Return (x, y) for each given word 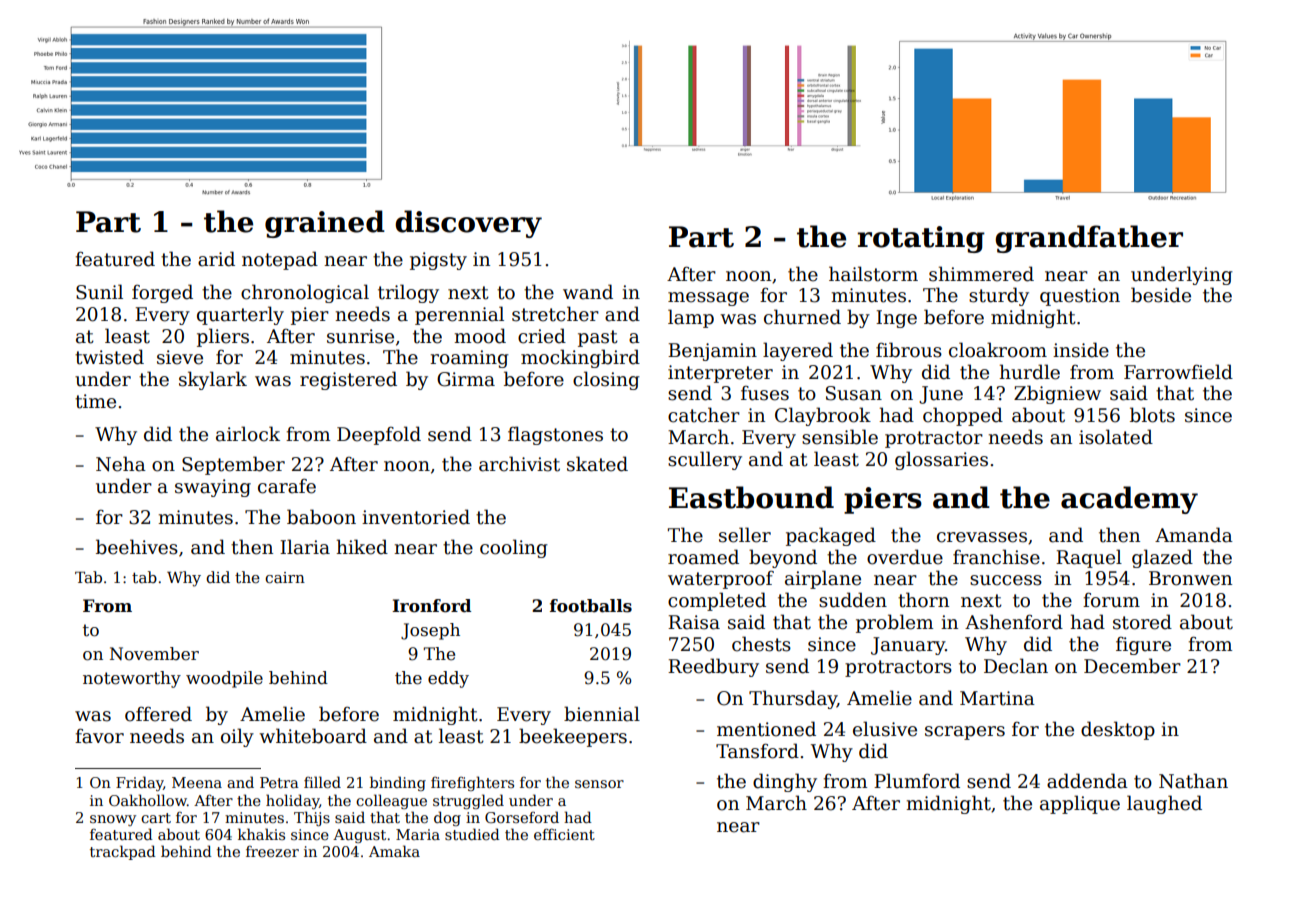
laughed (1164, 804)
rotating (921, 239)
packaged (831, 536)
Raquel (1089, 558)
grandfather (1089, 239)
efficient (564, 834)
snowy (113, 820)
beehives (137, 547)
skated (597, 464)
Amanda (1194, 535)
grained (325, 224)
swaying (213, 488)
